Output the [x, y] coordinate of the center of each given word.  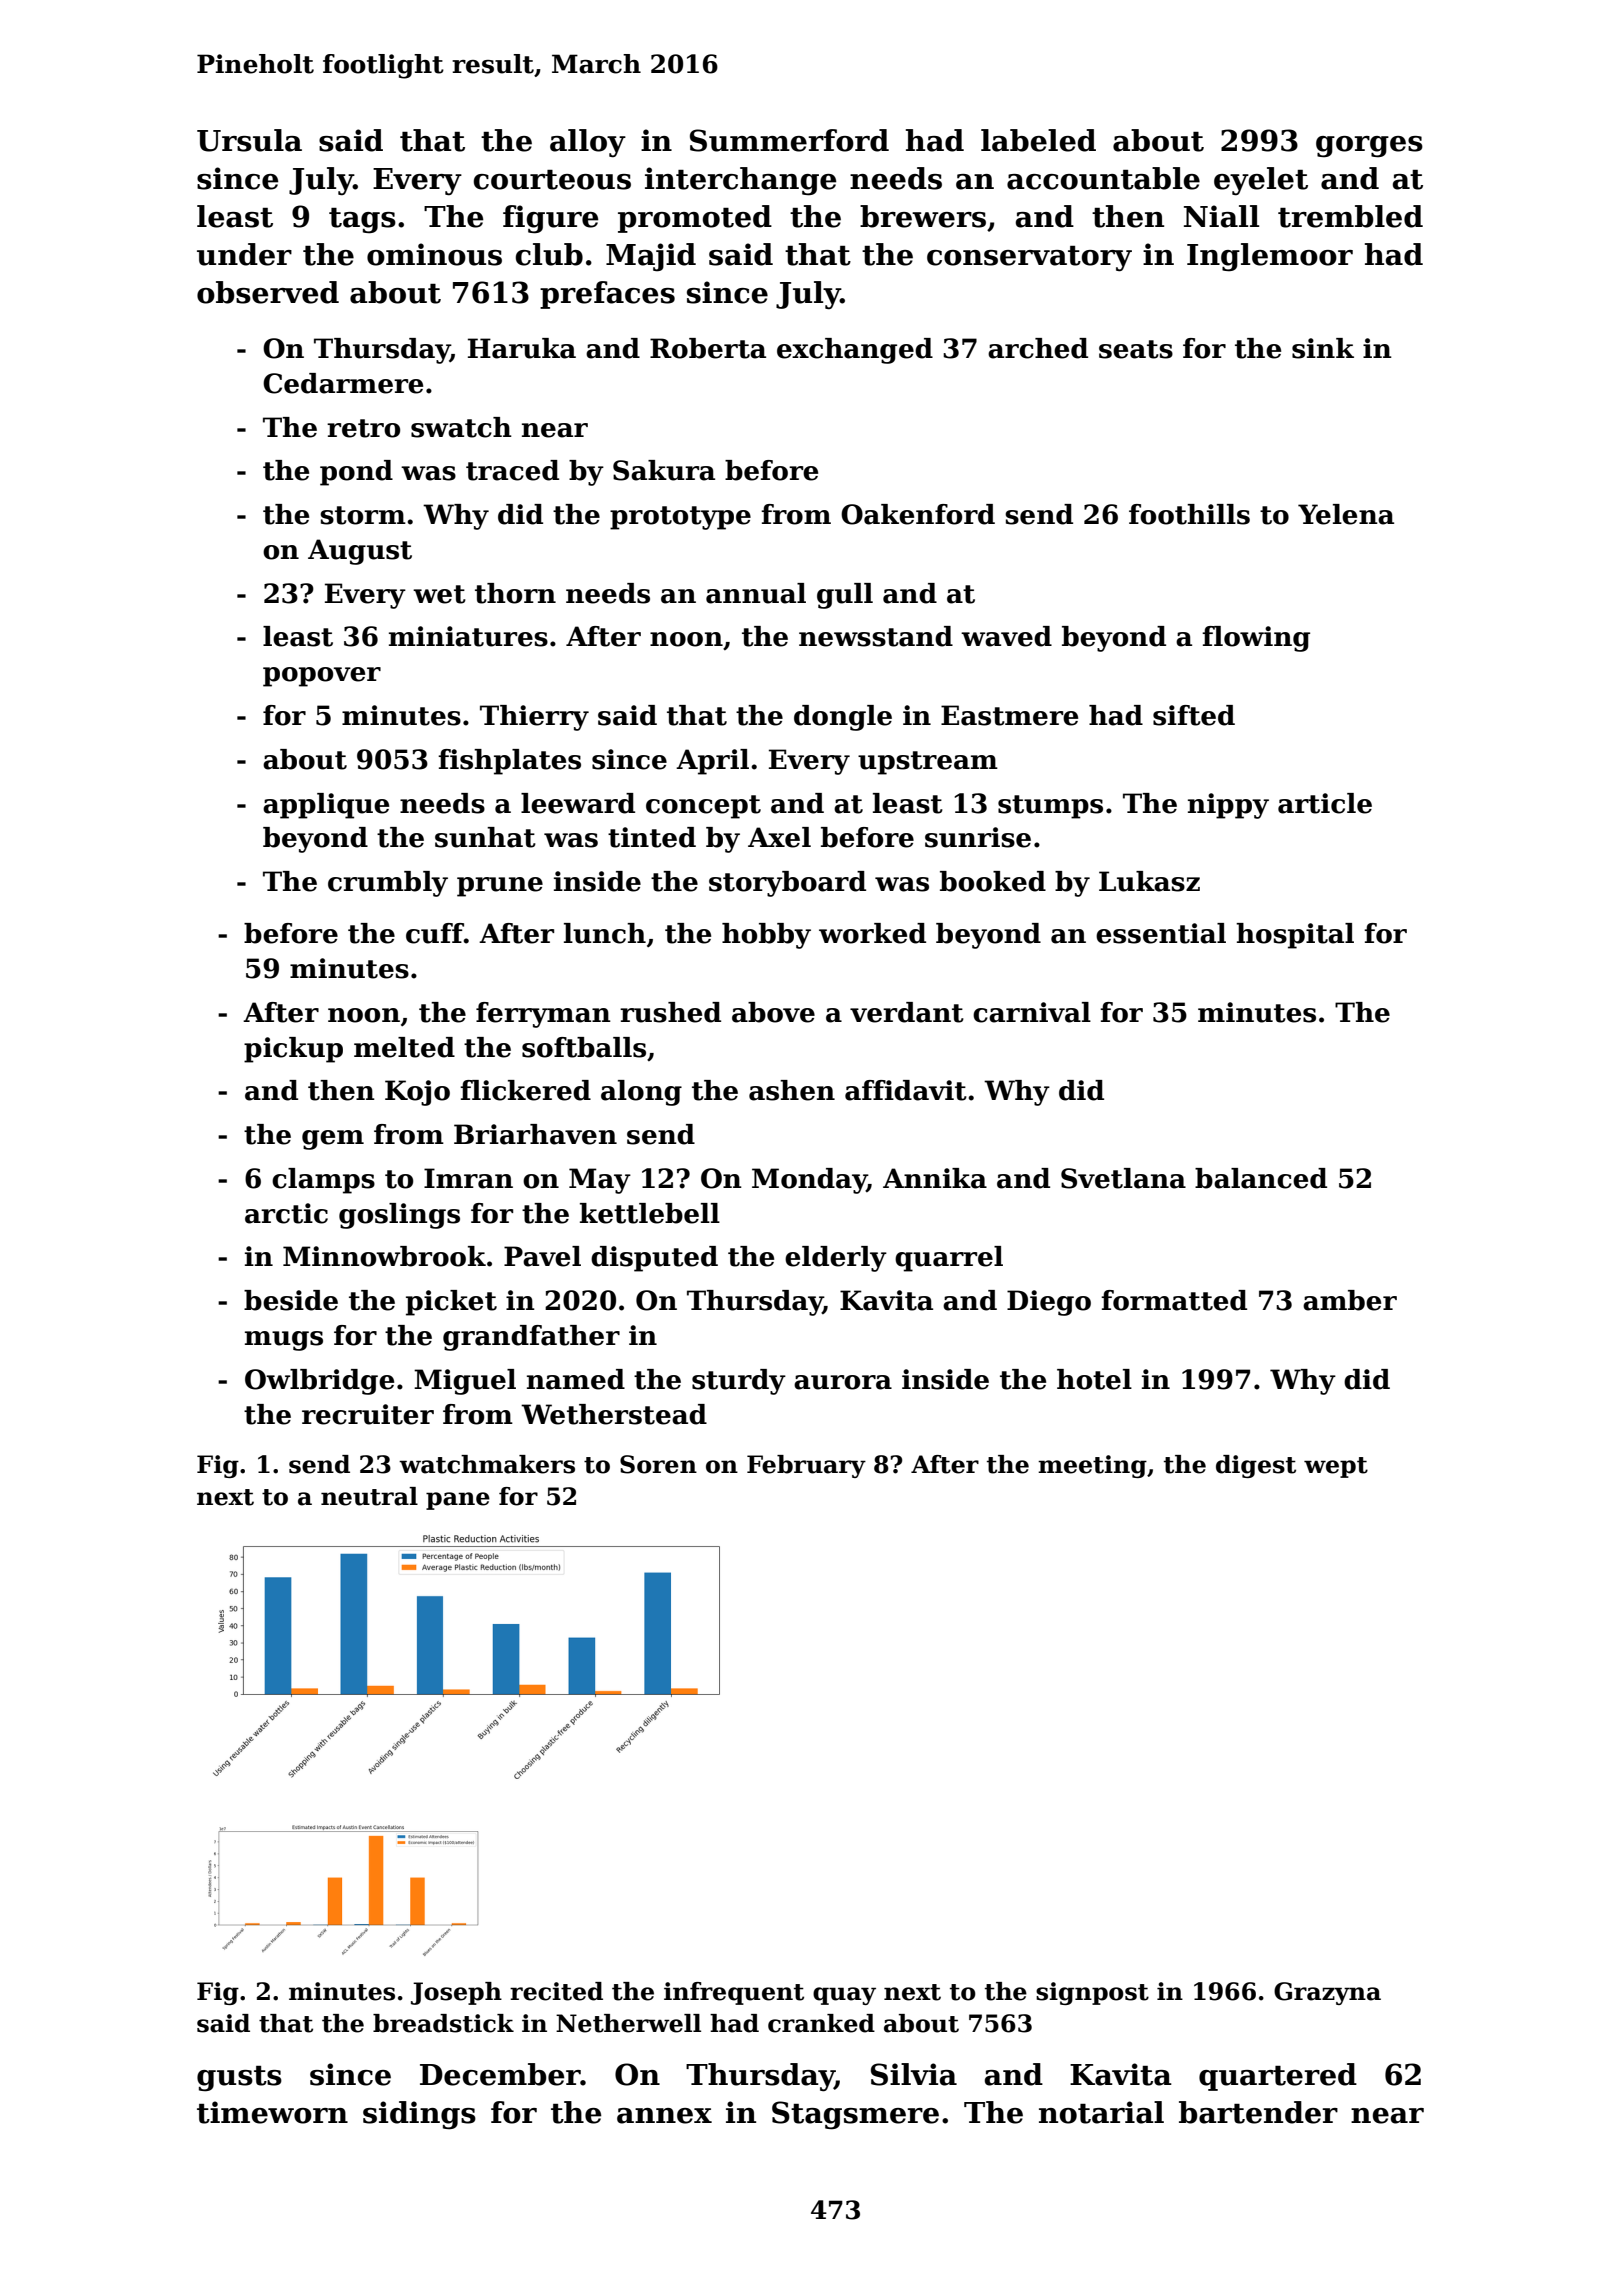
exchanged [855, 351]
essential [1161, 933]
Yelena [1346, 514]
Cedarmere [343, 383]
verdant [907, 1012]
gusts [239, 2079]
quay [844, 1996]
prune [500, 887]
